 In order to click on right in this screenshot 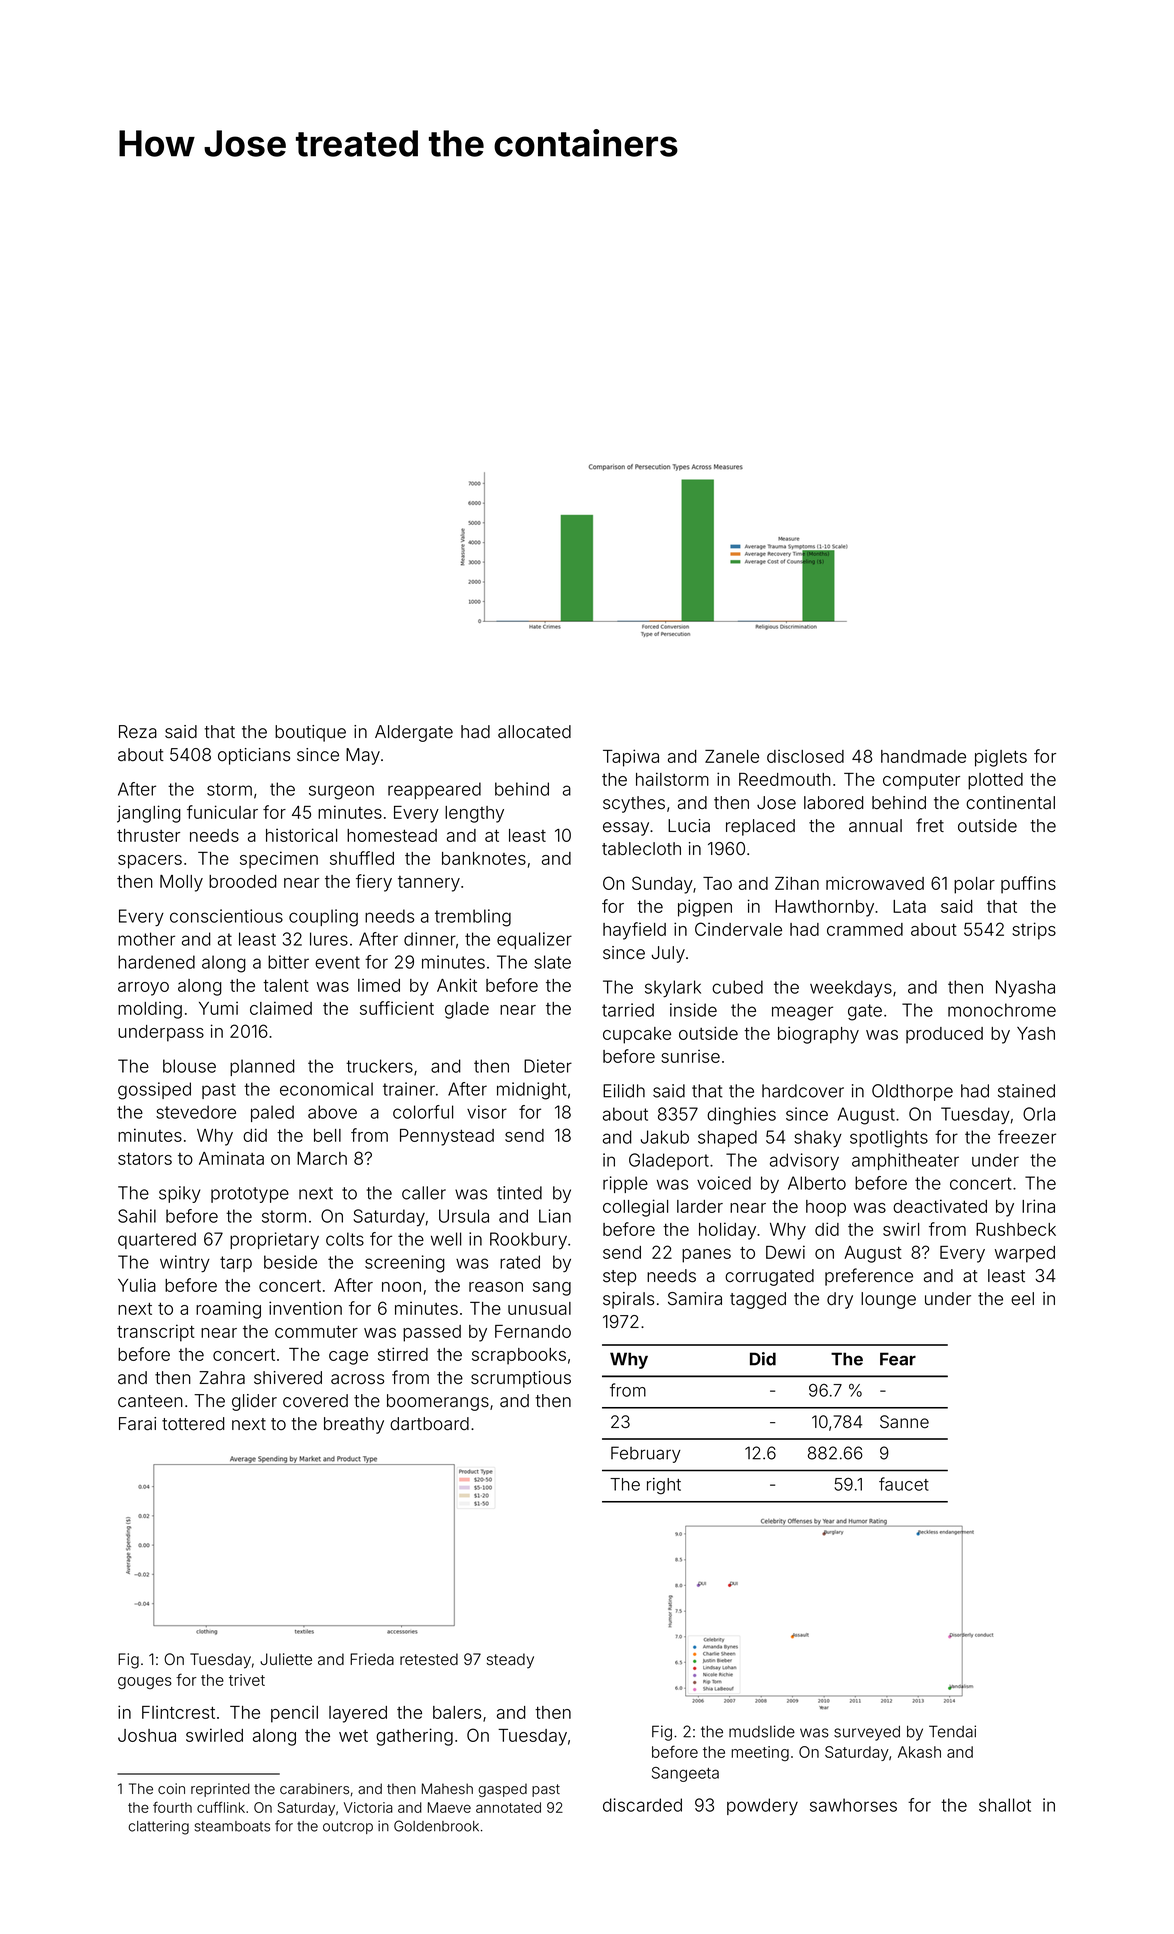, I will do `click(664, 1486)`.
